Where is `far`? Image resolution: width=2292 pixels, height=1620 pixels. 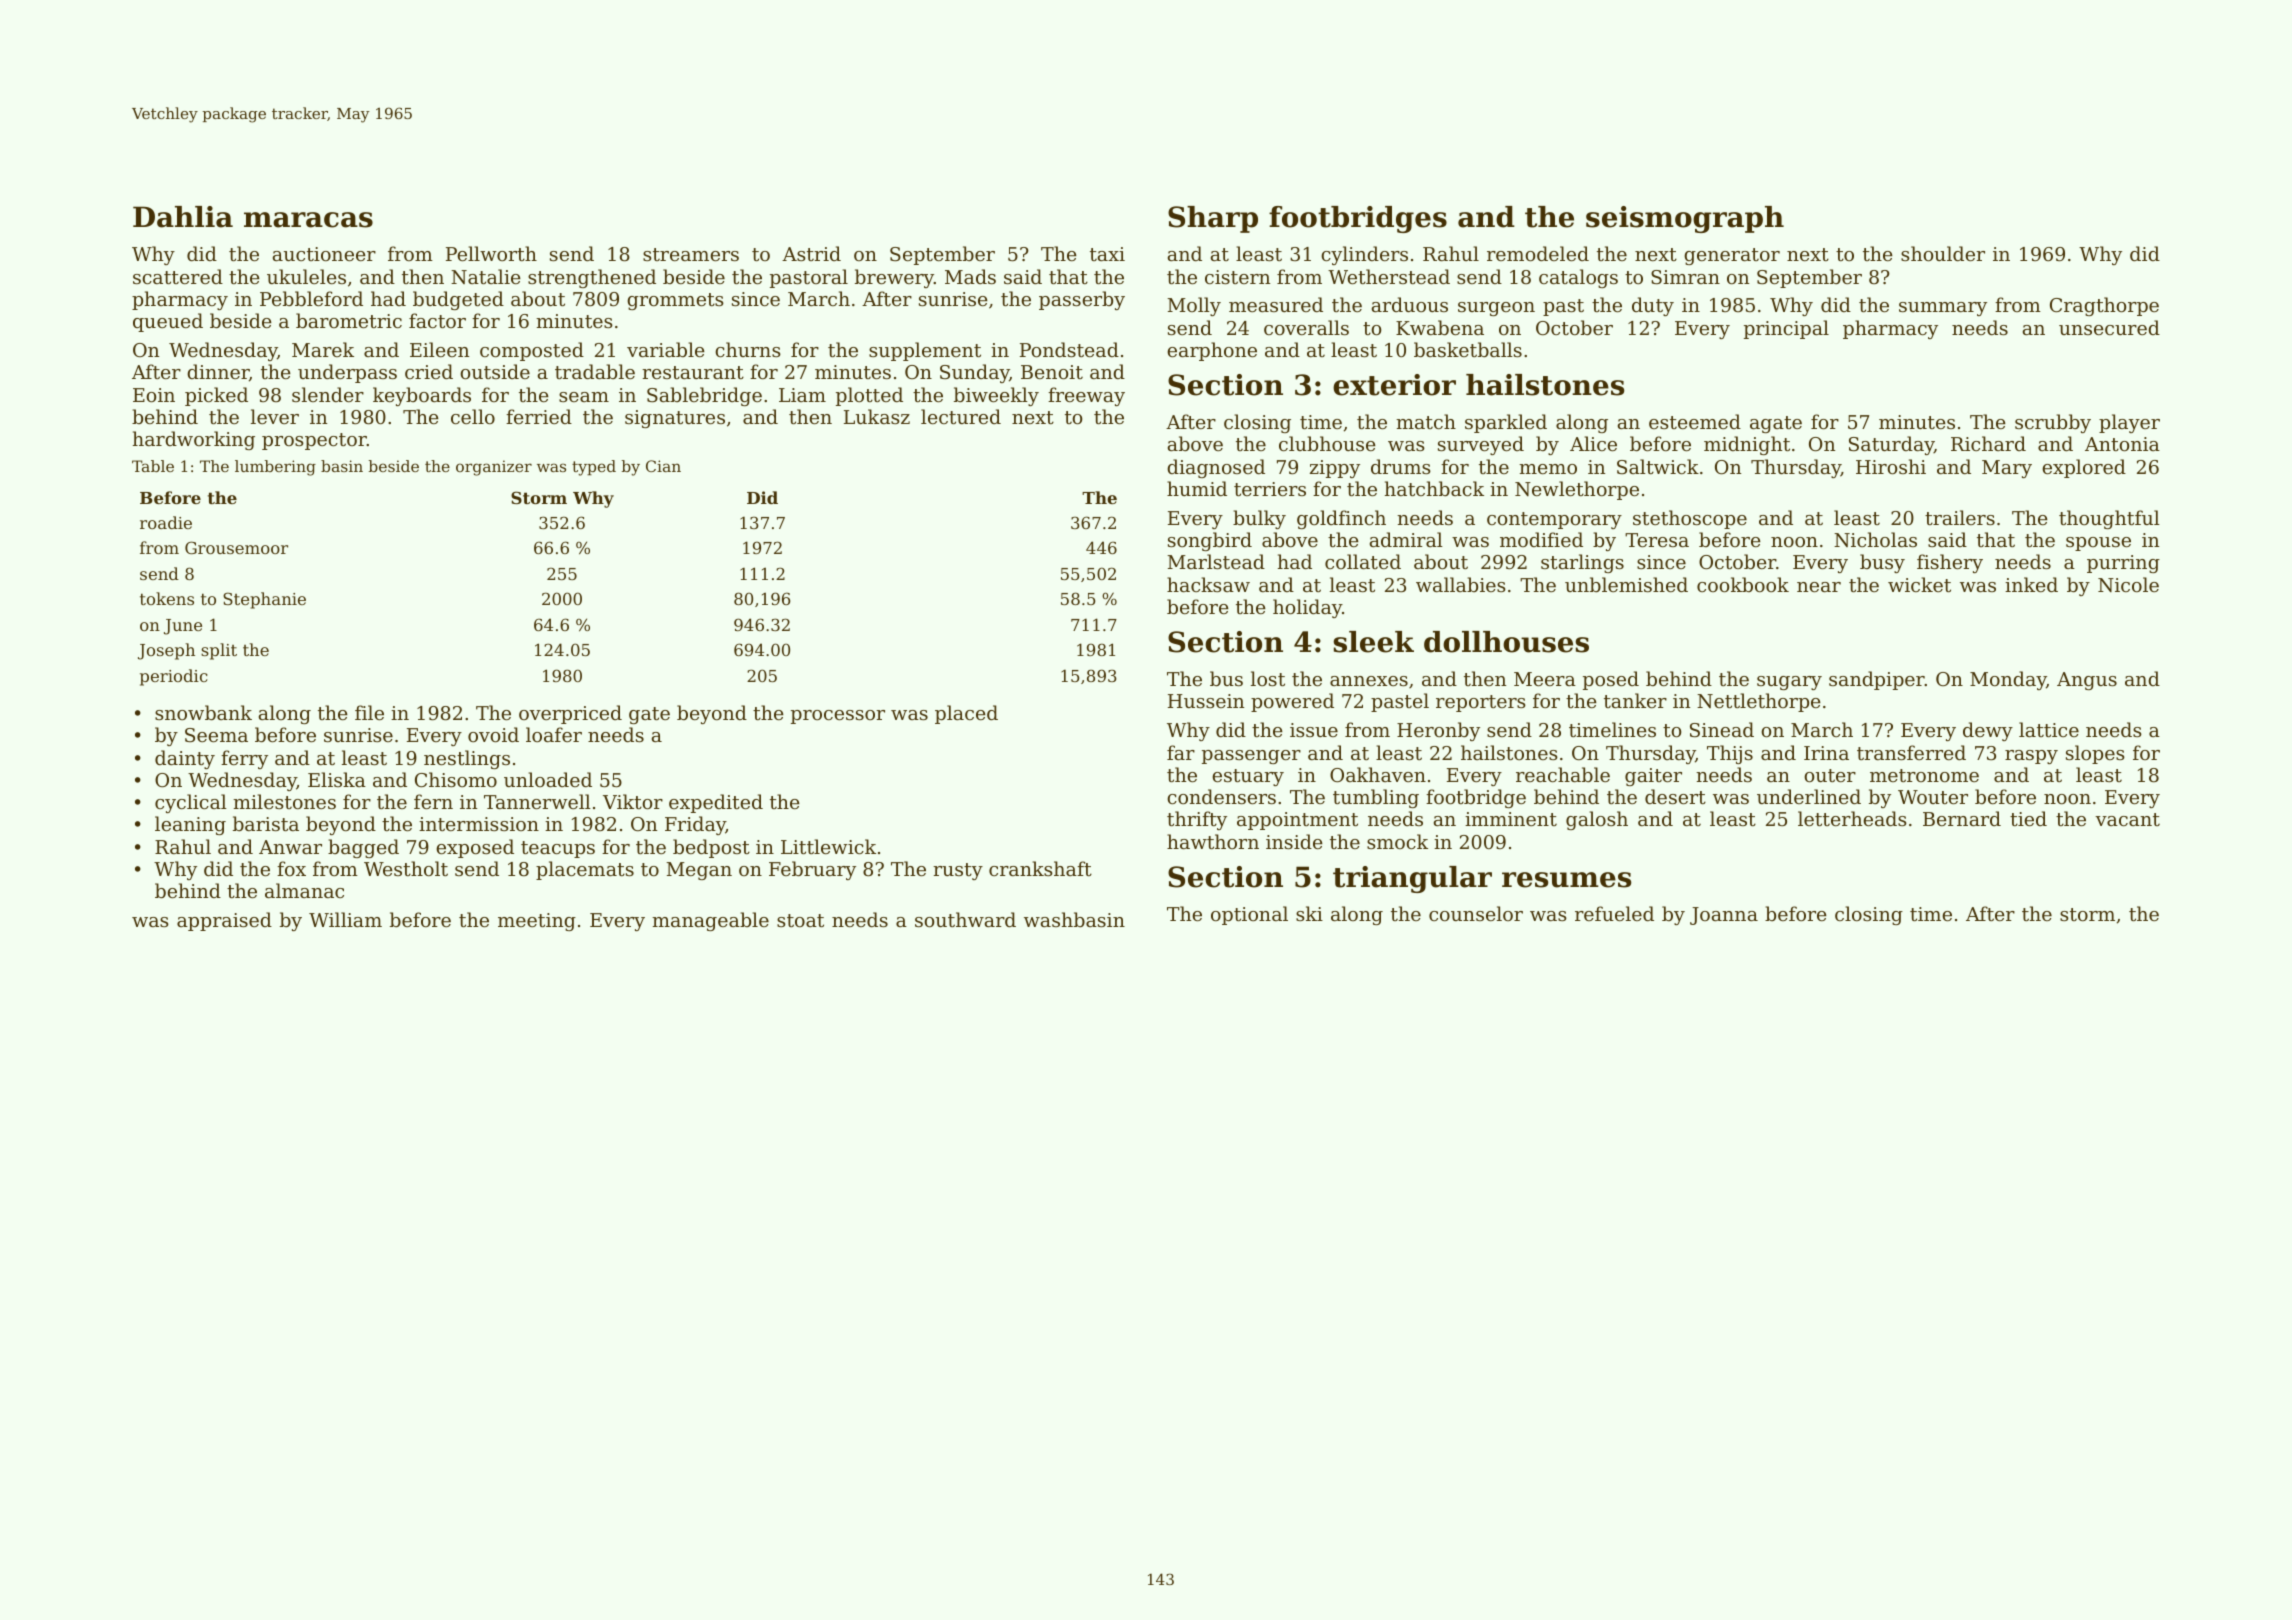 far is located at coordinates (1181, 752).
